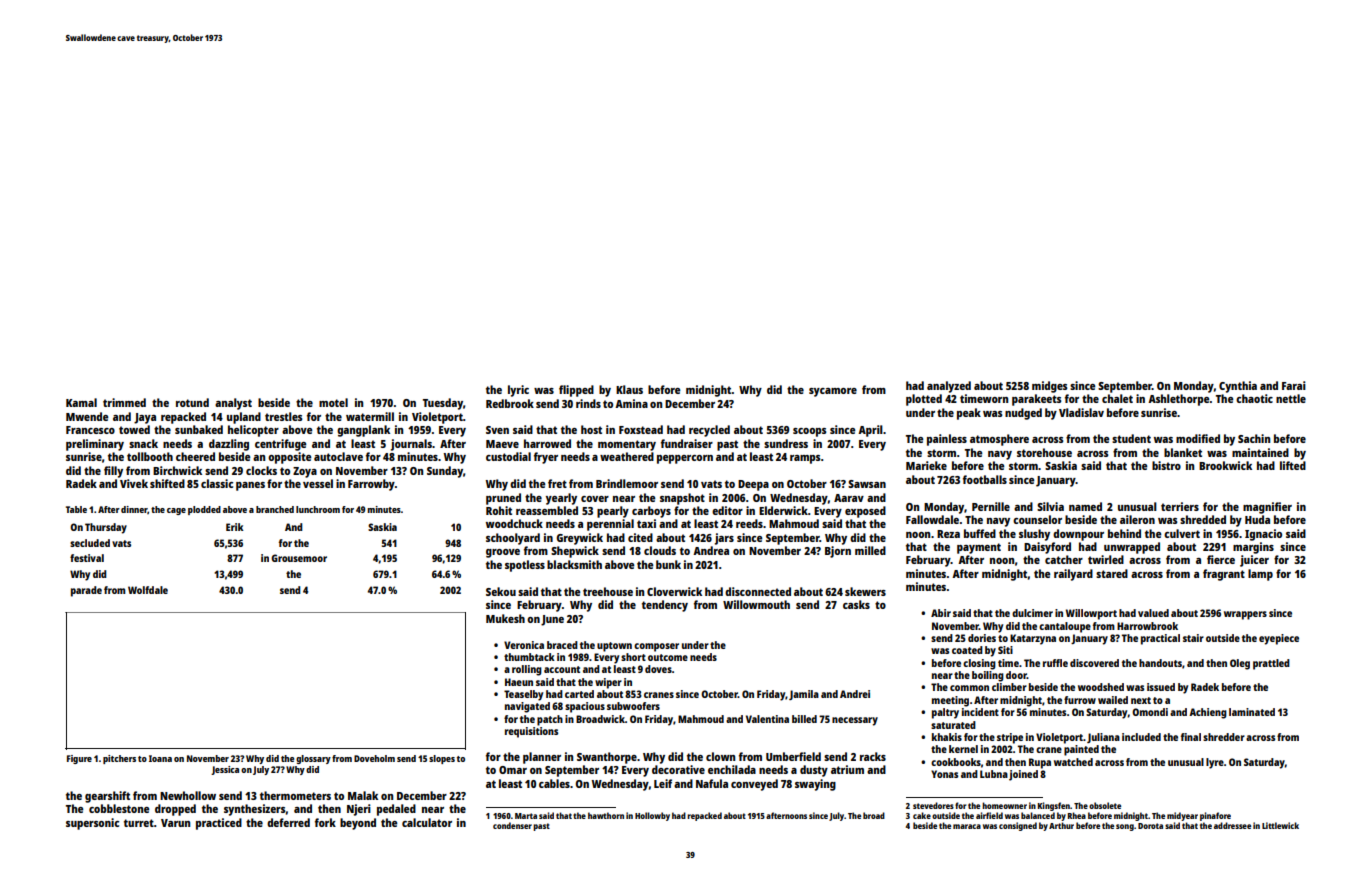  I want to click on Rhea, so click(1077, 815).
